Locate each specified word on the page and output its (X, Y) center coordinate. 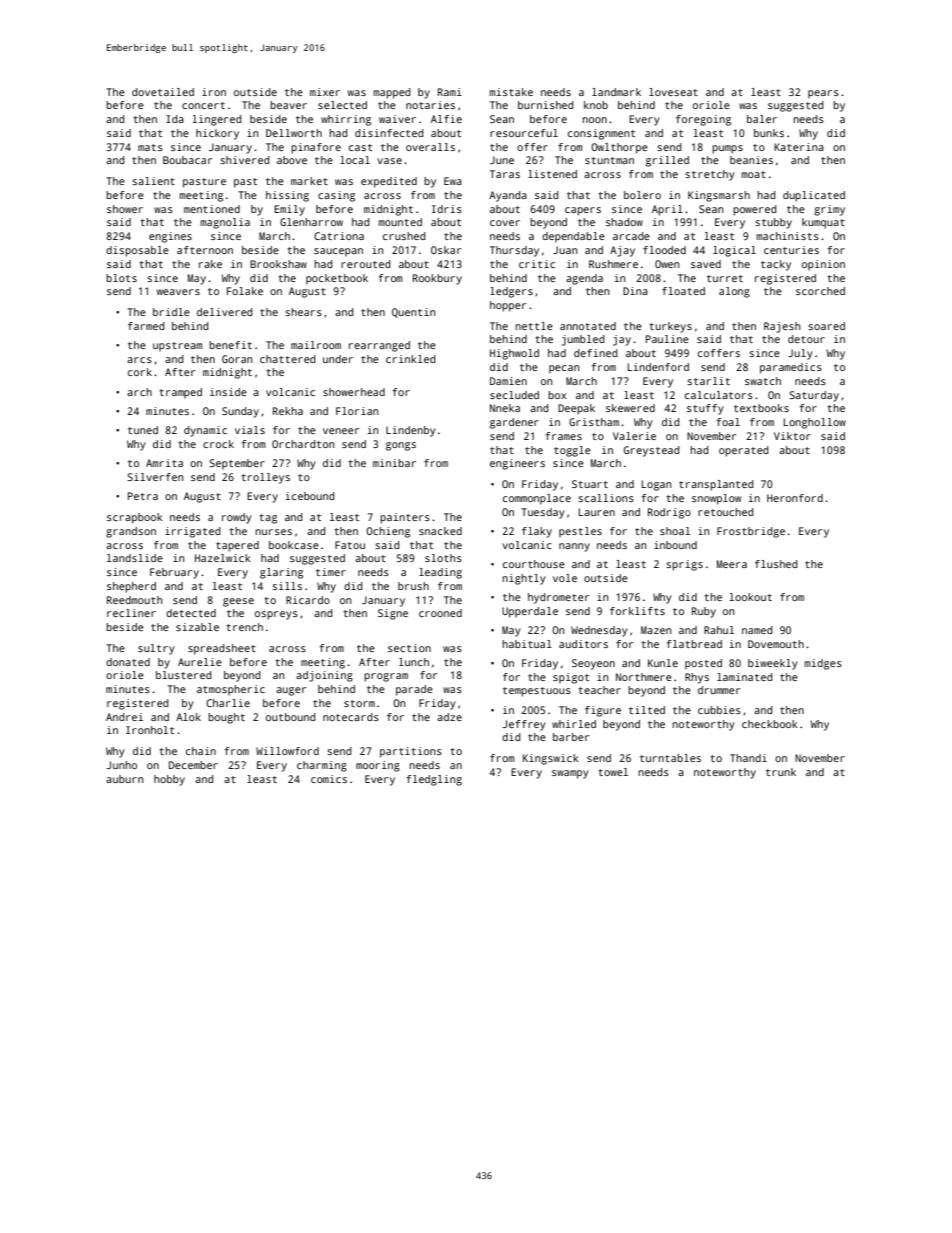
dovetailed (163, 92)
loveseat (673, 92)
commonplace (537, 499)
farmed (146, 326)
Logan (656, 485)
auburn (124, 779)
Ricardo (308, 600)
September (237, 464)
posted (703, 664)
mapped (391, 93)
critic (537, 264)
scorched (820, 291)
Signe (393, 614)
